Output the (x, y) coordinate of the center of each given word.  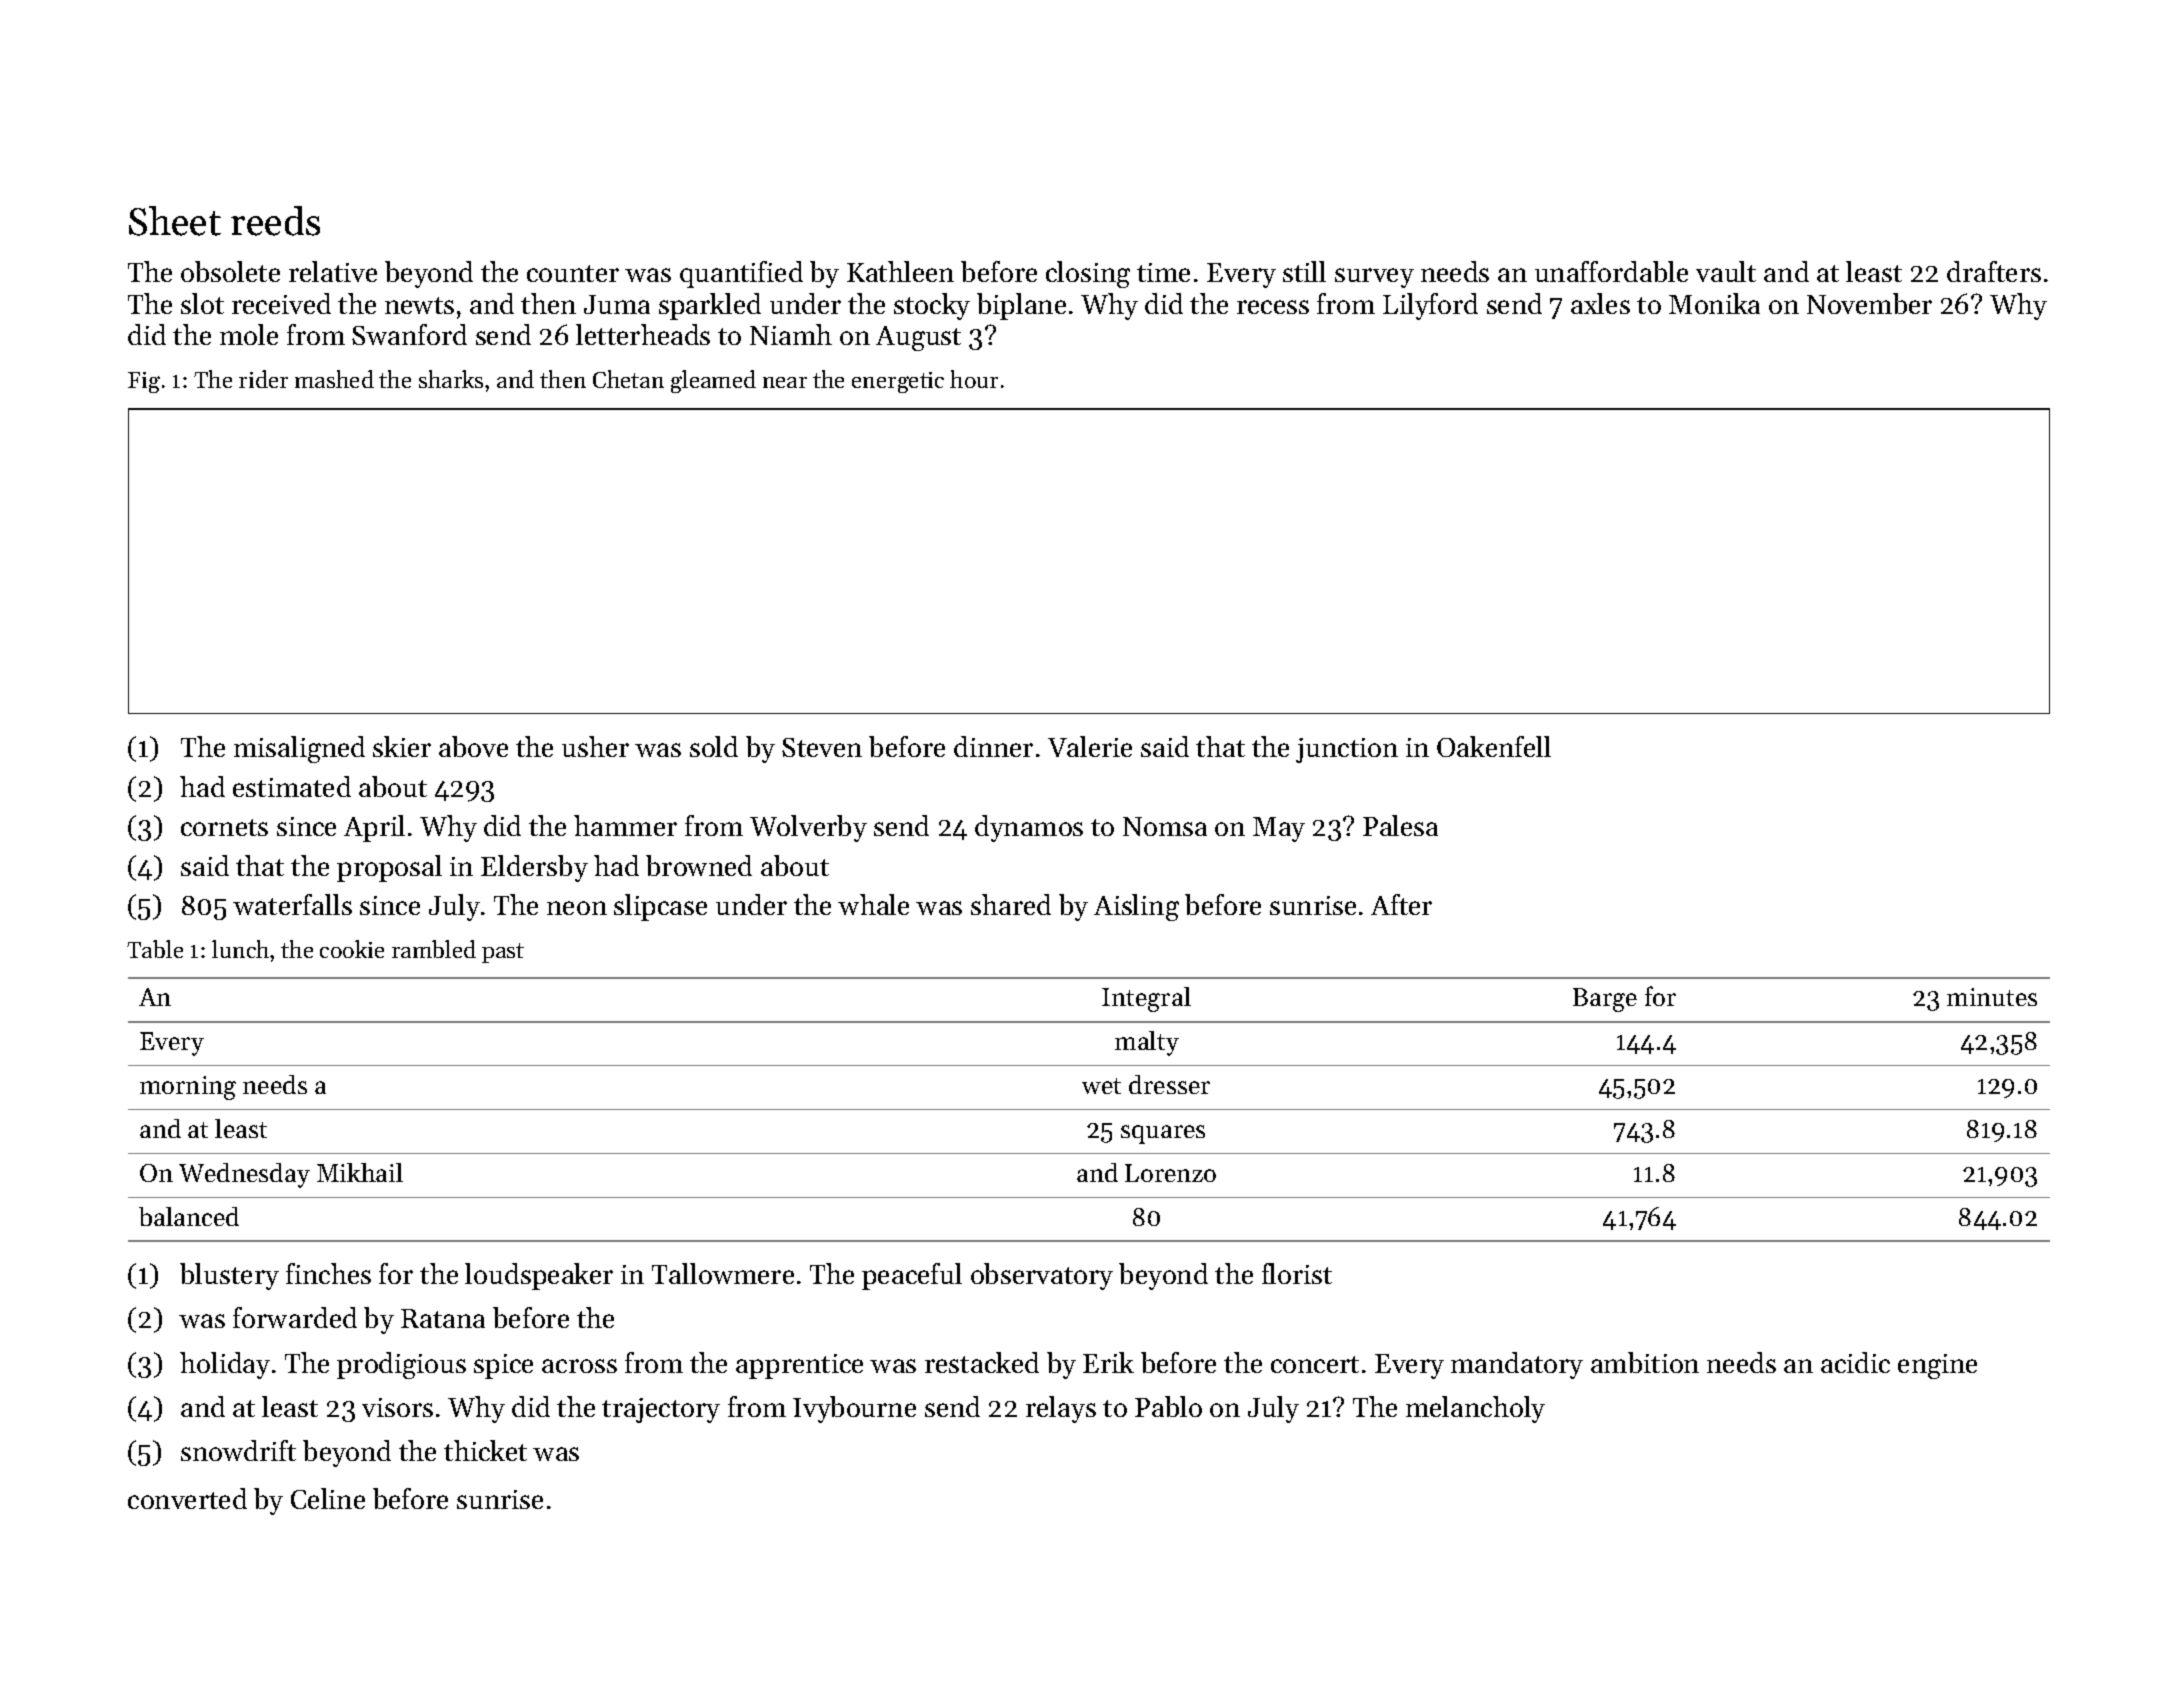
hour (974, 379)
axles (1600, 303)
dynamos (1029, 828)
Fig (144, 382)
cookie (352, 949)
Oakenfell (1494, 746)
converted (187, 1498)
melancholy (1475, 1409)
